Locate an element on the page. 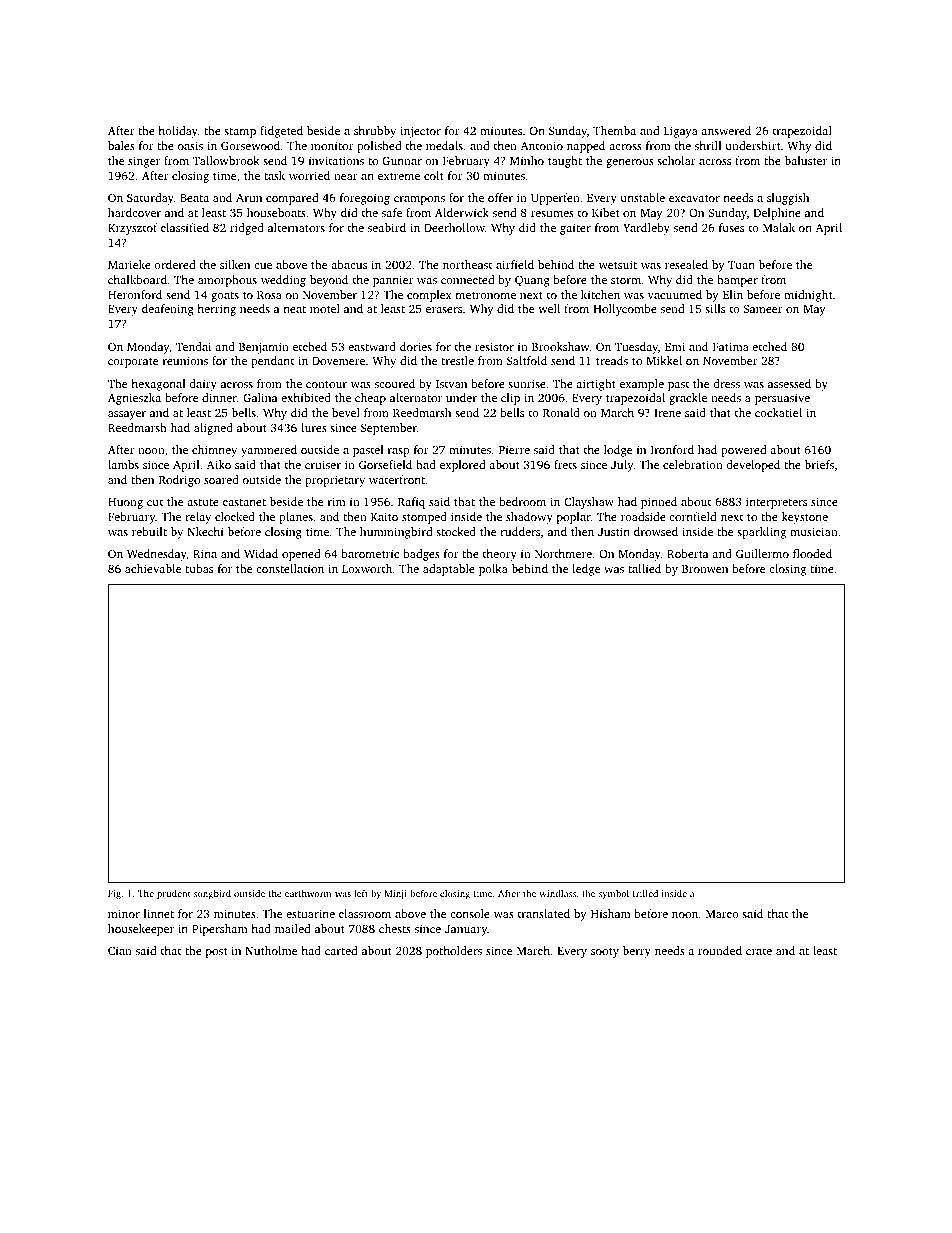 This page has width=952, height=1233. injector is located at coordinates (420, 132).
